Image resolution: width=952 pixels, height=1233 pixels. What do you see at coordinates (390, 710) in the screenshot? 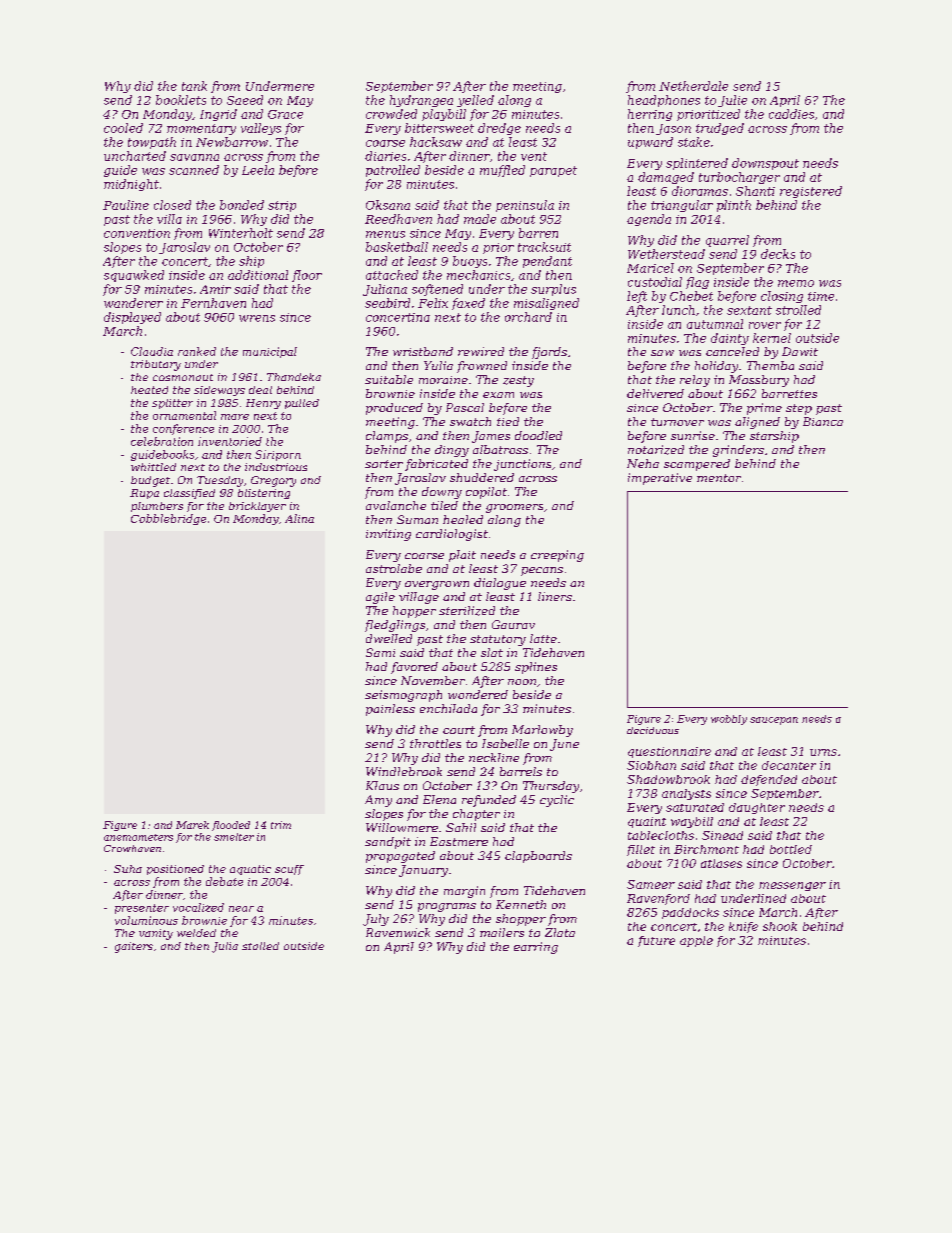
I see `painless` at bounding box center [390, 710].
